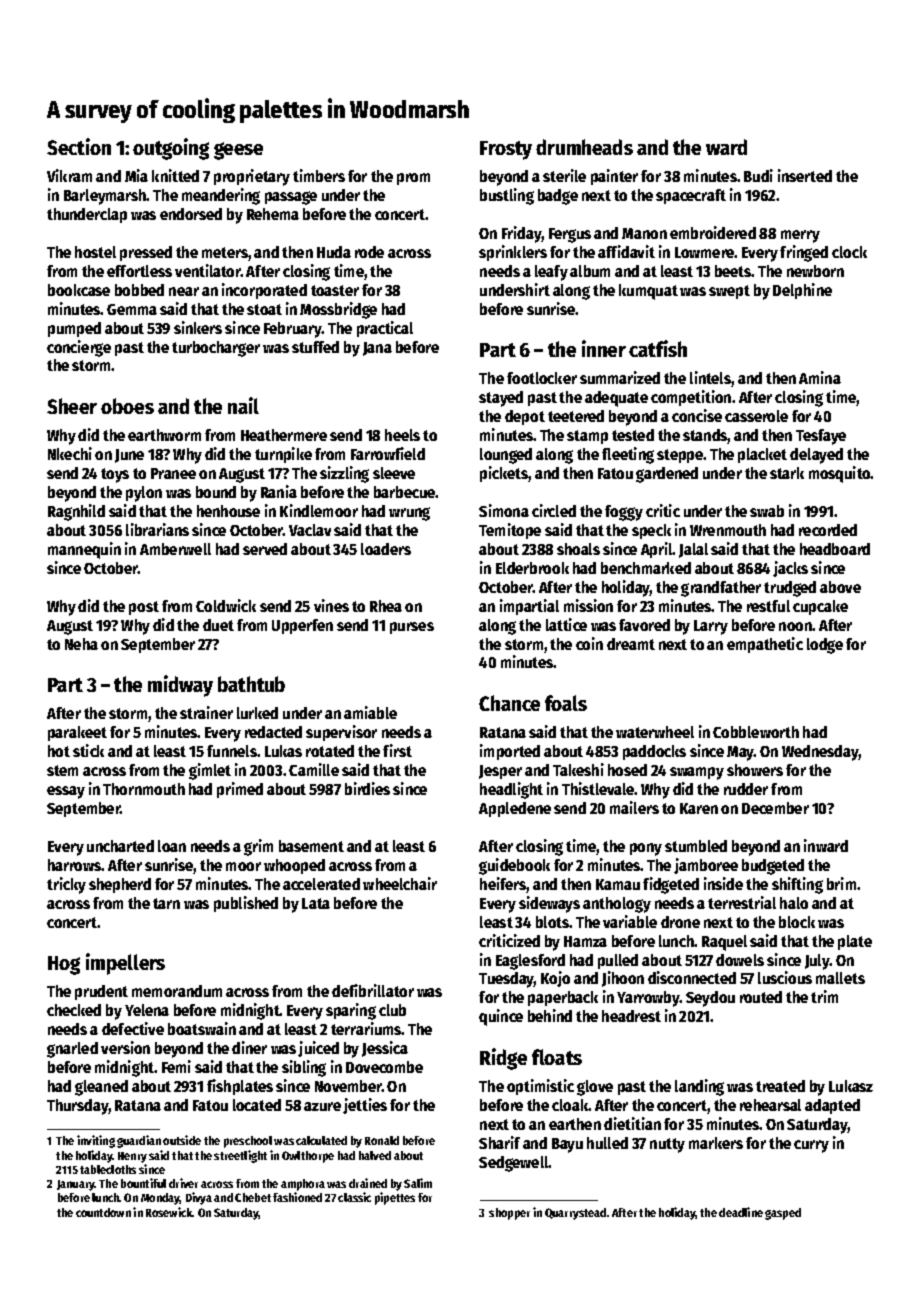 This screenshot has width=924, height=1308. Describe the element at coordinates (566, 703) in the screenshot. I see `foals` at that location.
